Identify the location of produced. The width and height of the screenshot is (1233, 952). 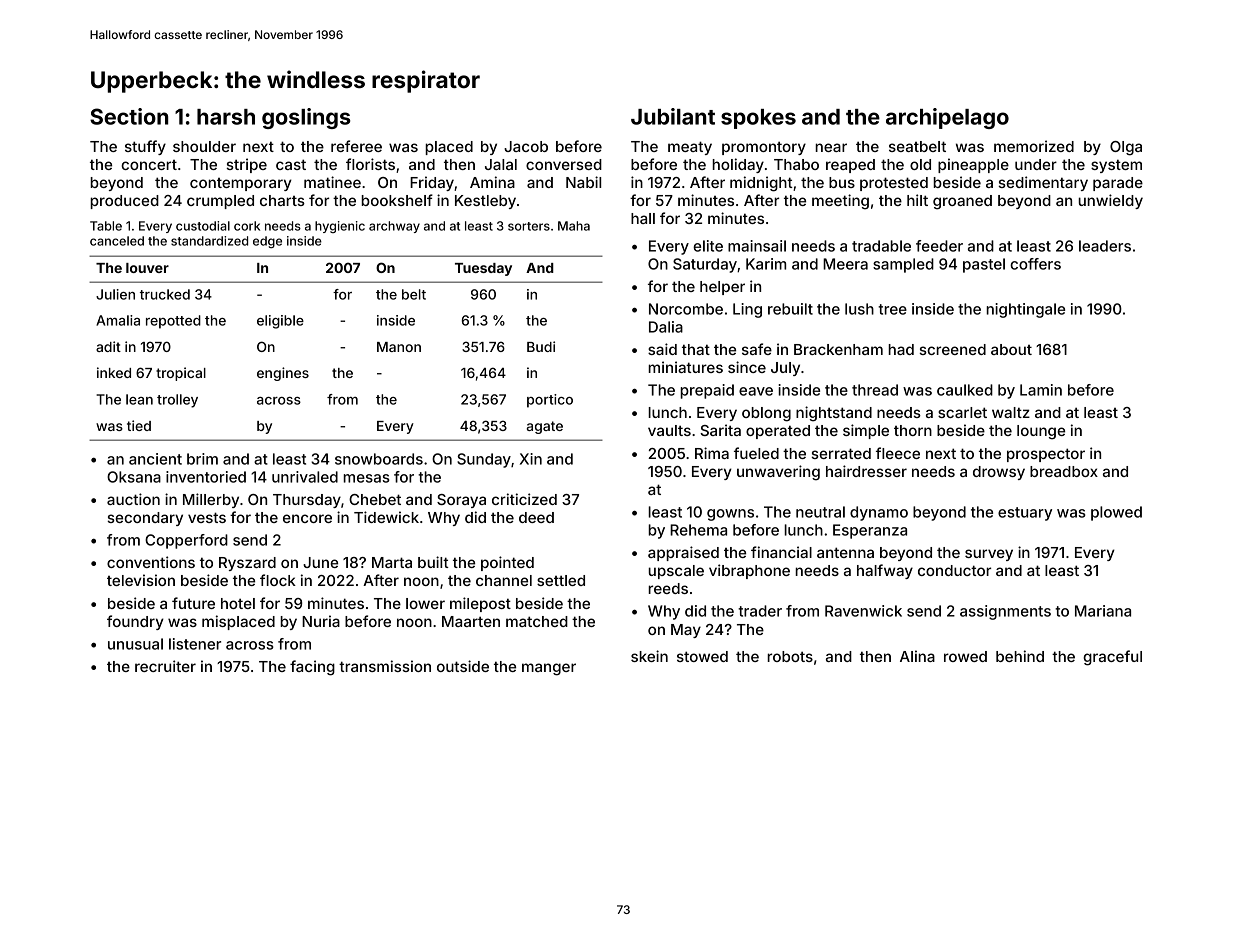
(124, 202).
